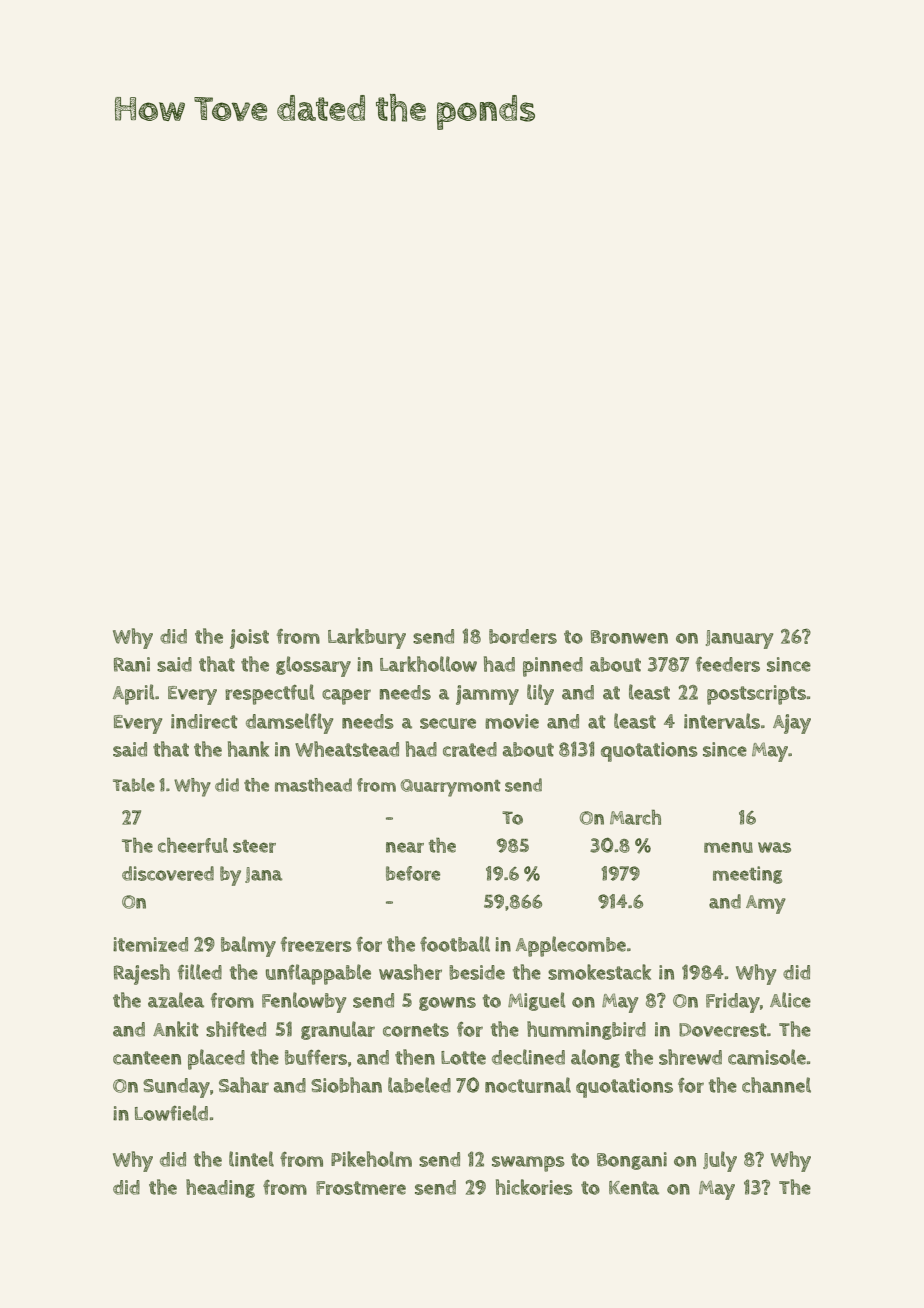 This screenshot has height=1308, width=924. What do you see at coordinates (723, 1030) in the screenshot?
I see `Dovecrest` at bounding box center [723, 1030].
